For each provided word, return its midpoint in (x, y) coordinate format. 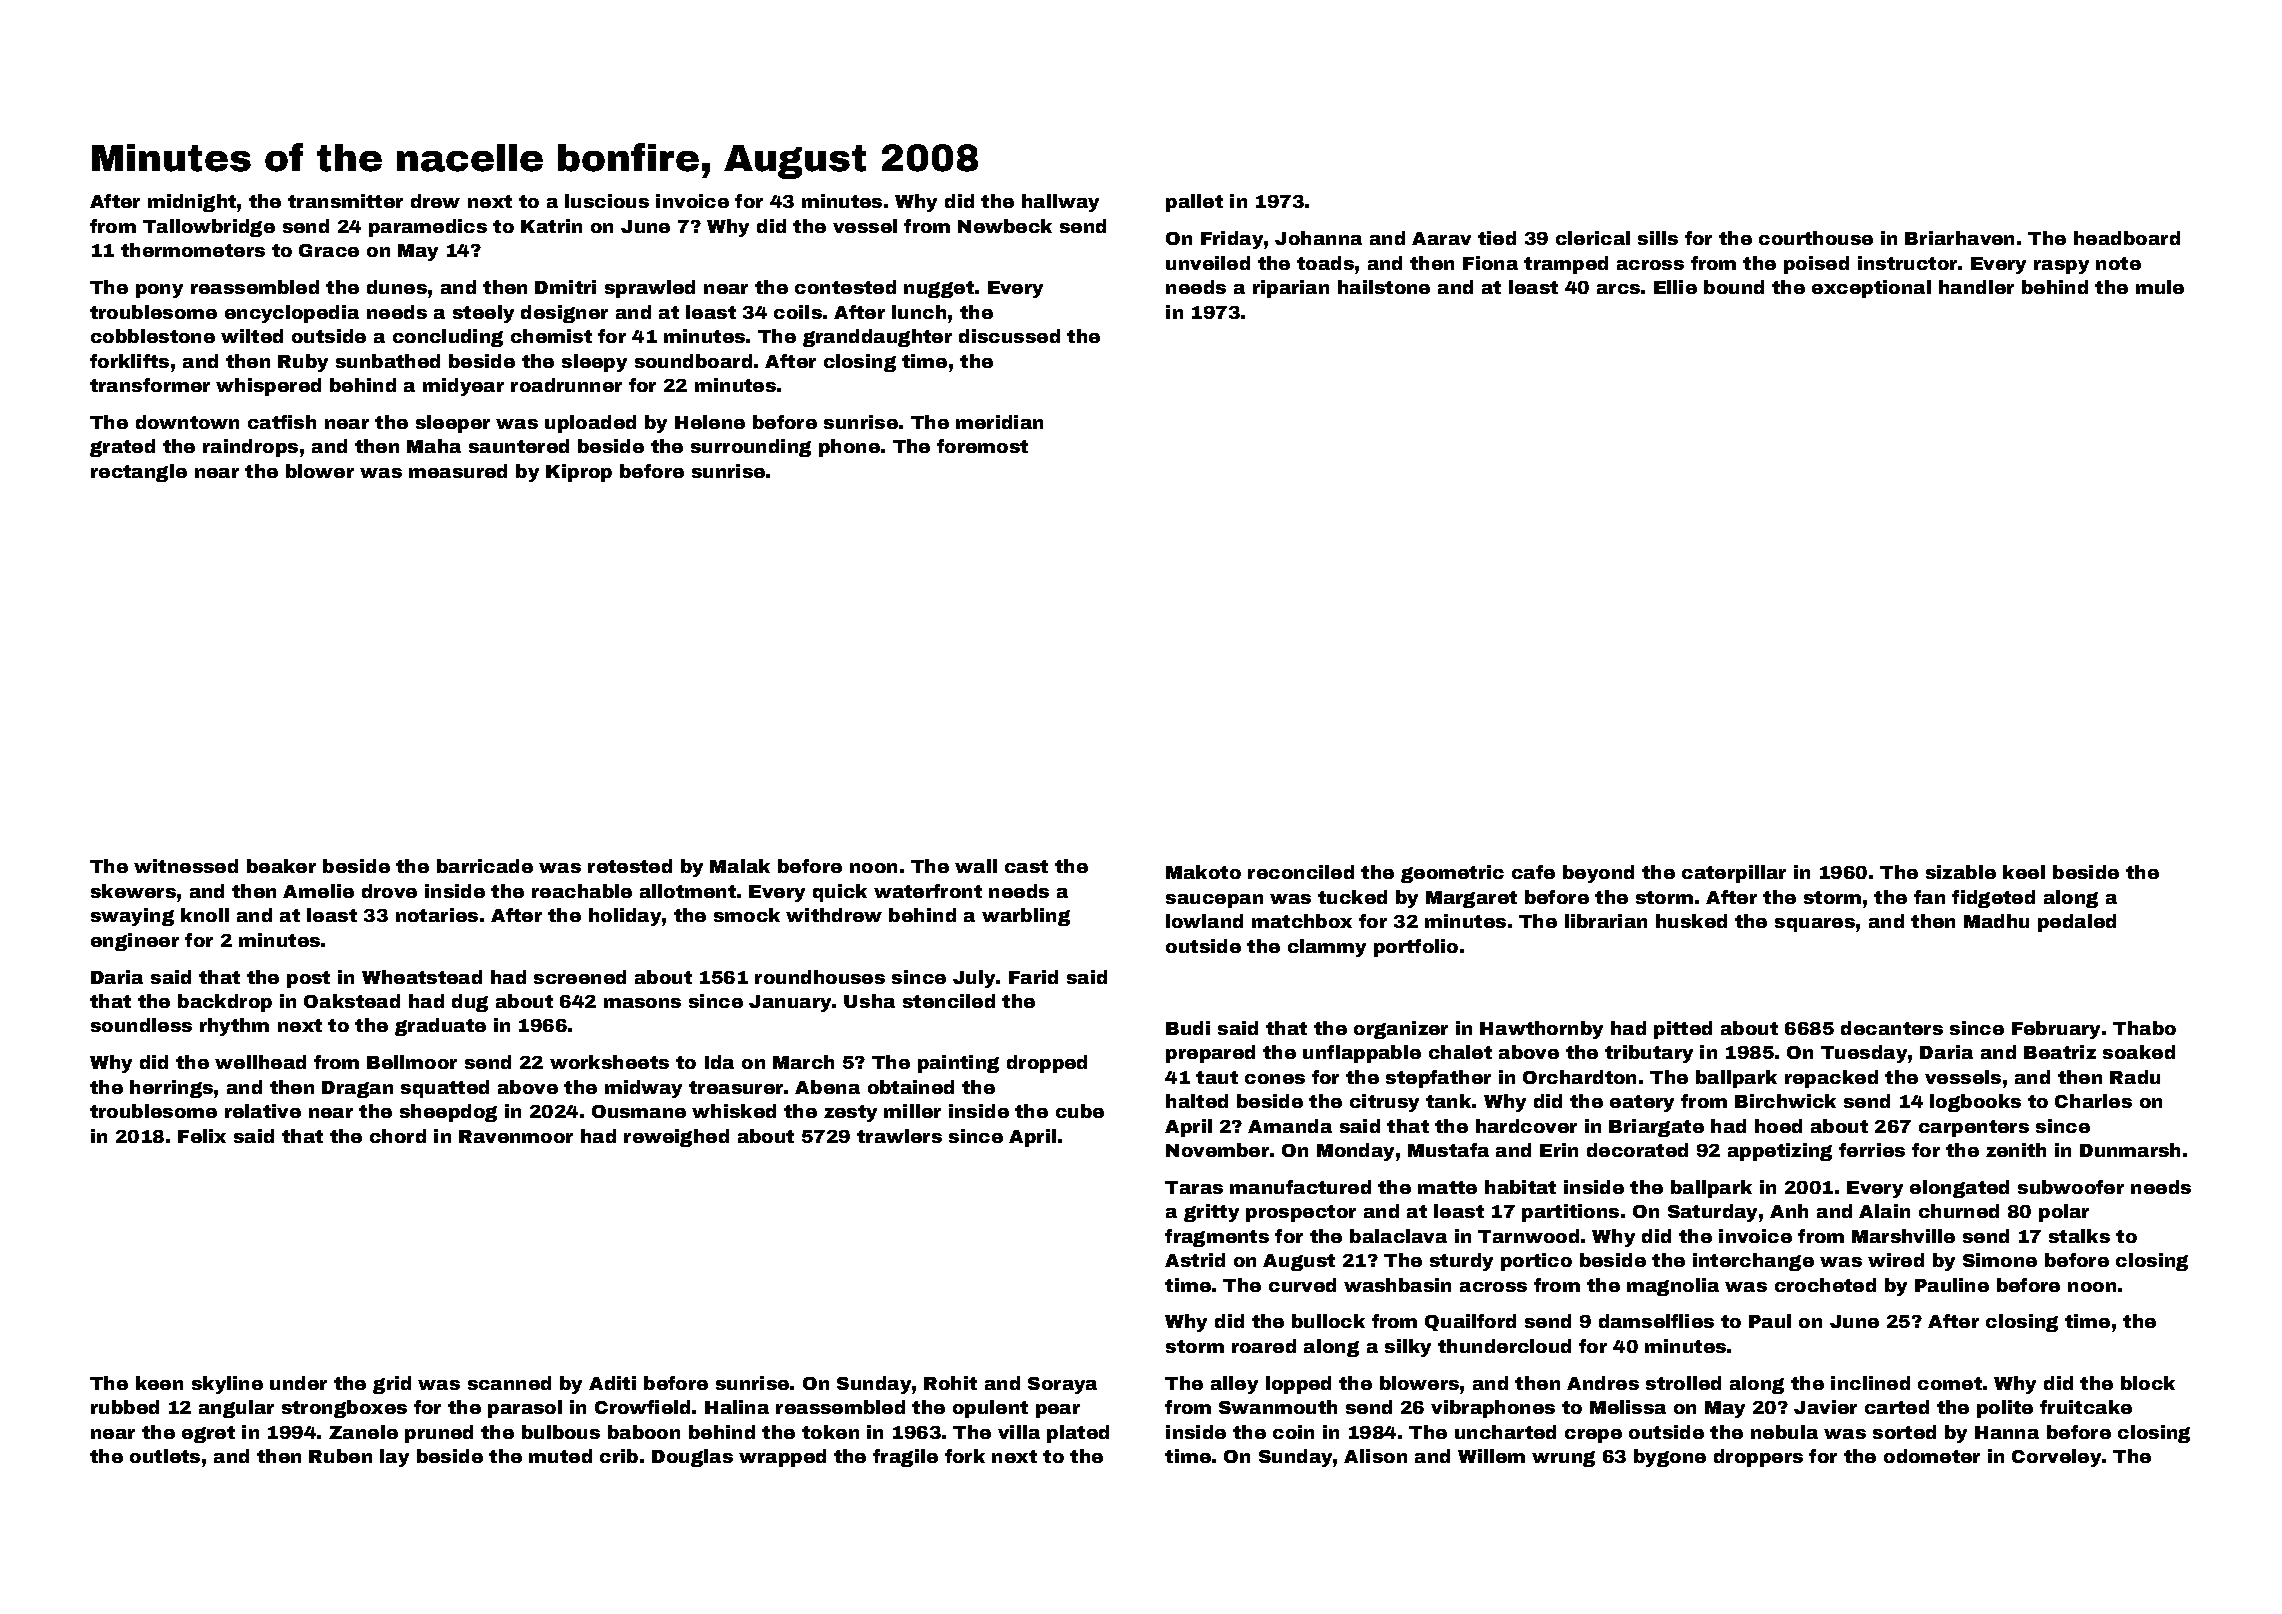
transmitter (345, 201)
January (790, 1003)
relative (263, 1111)
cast (1026, 866)
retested (630, 866)
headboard (2127, 238)
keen (159, 1383)
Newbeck (1005, 226)
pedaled (2077, 923)
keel (2024, 872)
